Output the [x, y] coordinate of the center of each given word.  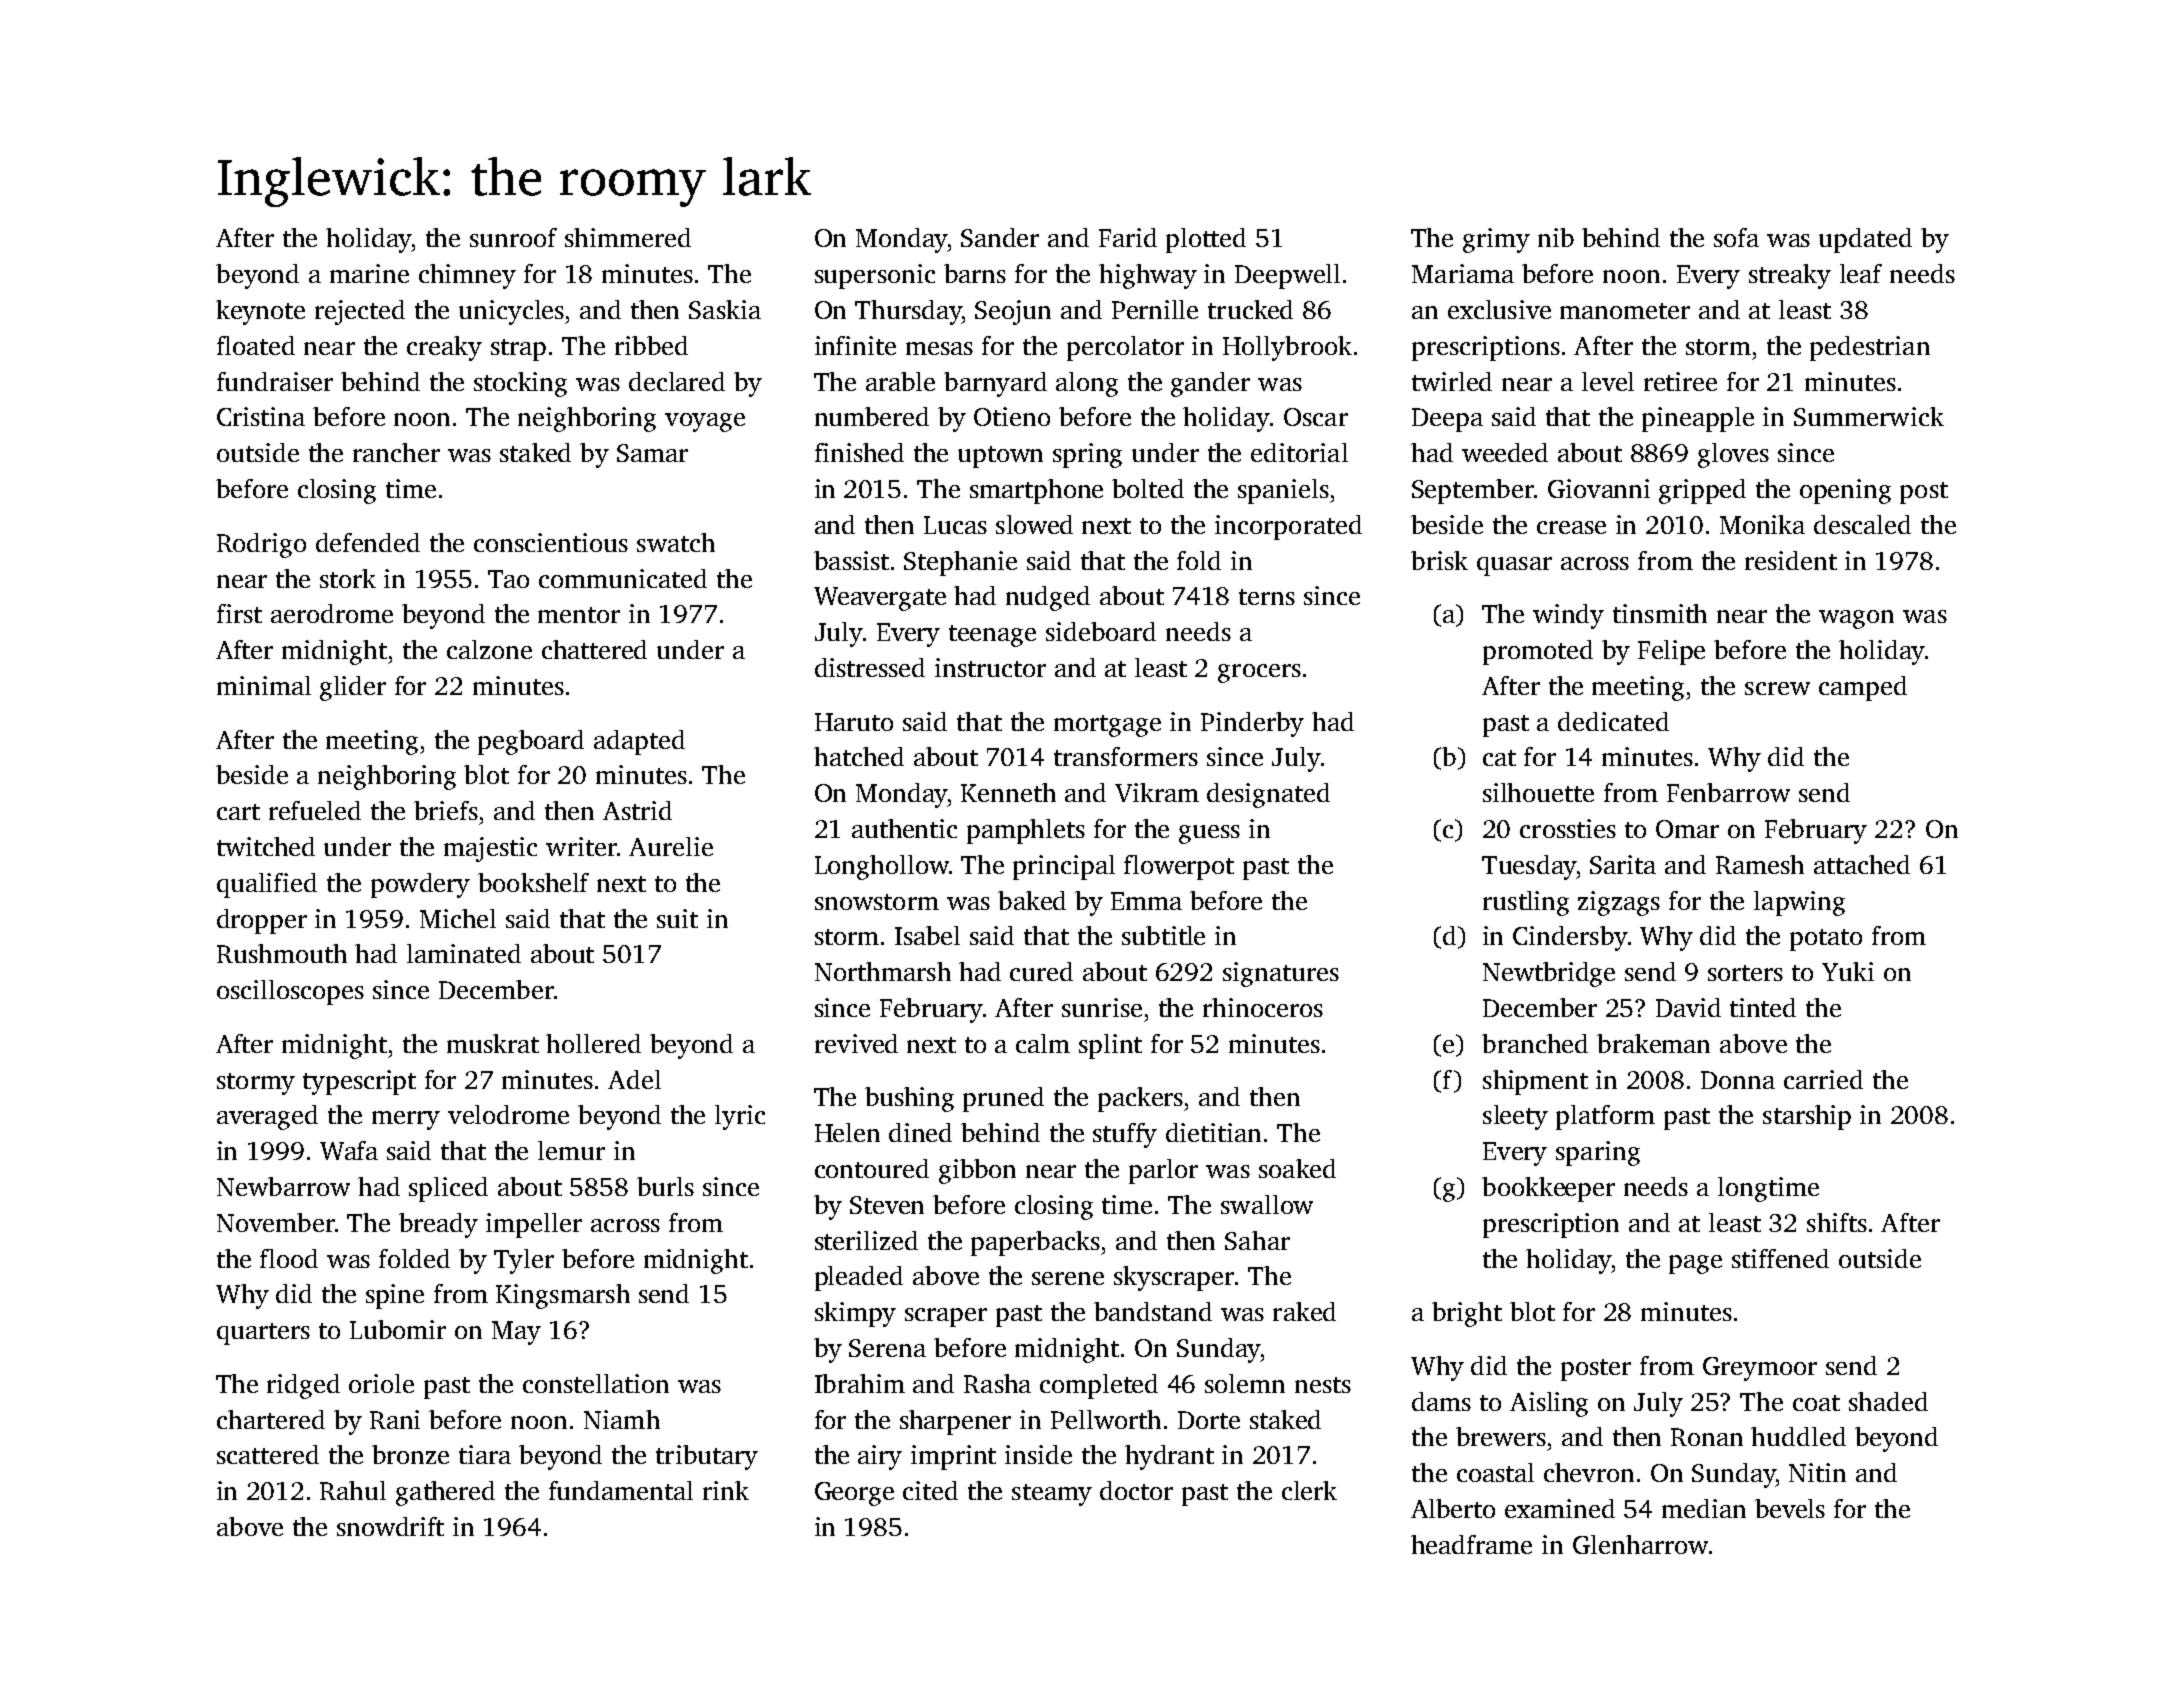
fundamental [621, 1490]
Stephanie [960, 563]
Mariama [1463, 273]
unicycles [511, 312]
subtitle [1163, 935]
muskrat [493, 1043]
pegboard [531, 742]
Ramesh [1760, 864]
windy [1568, 616]
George [854, 1494]
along [1087, 384]
